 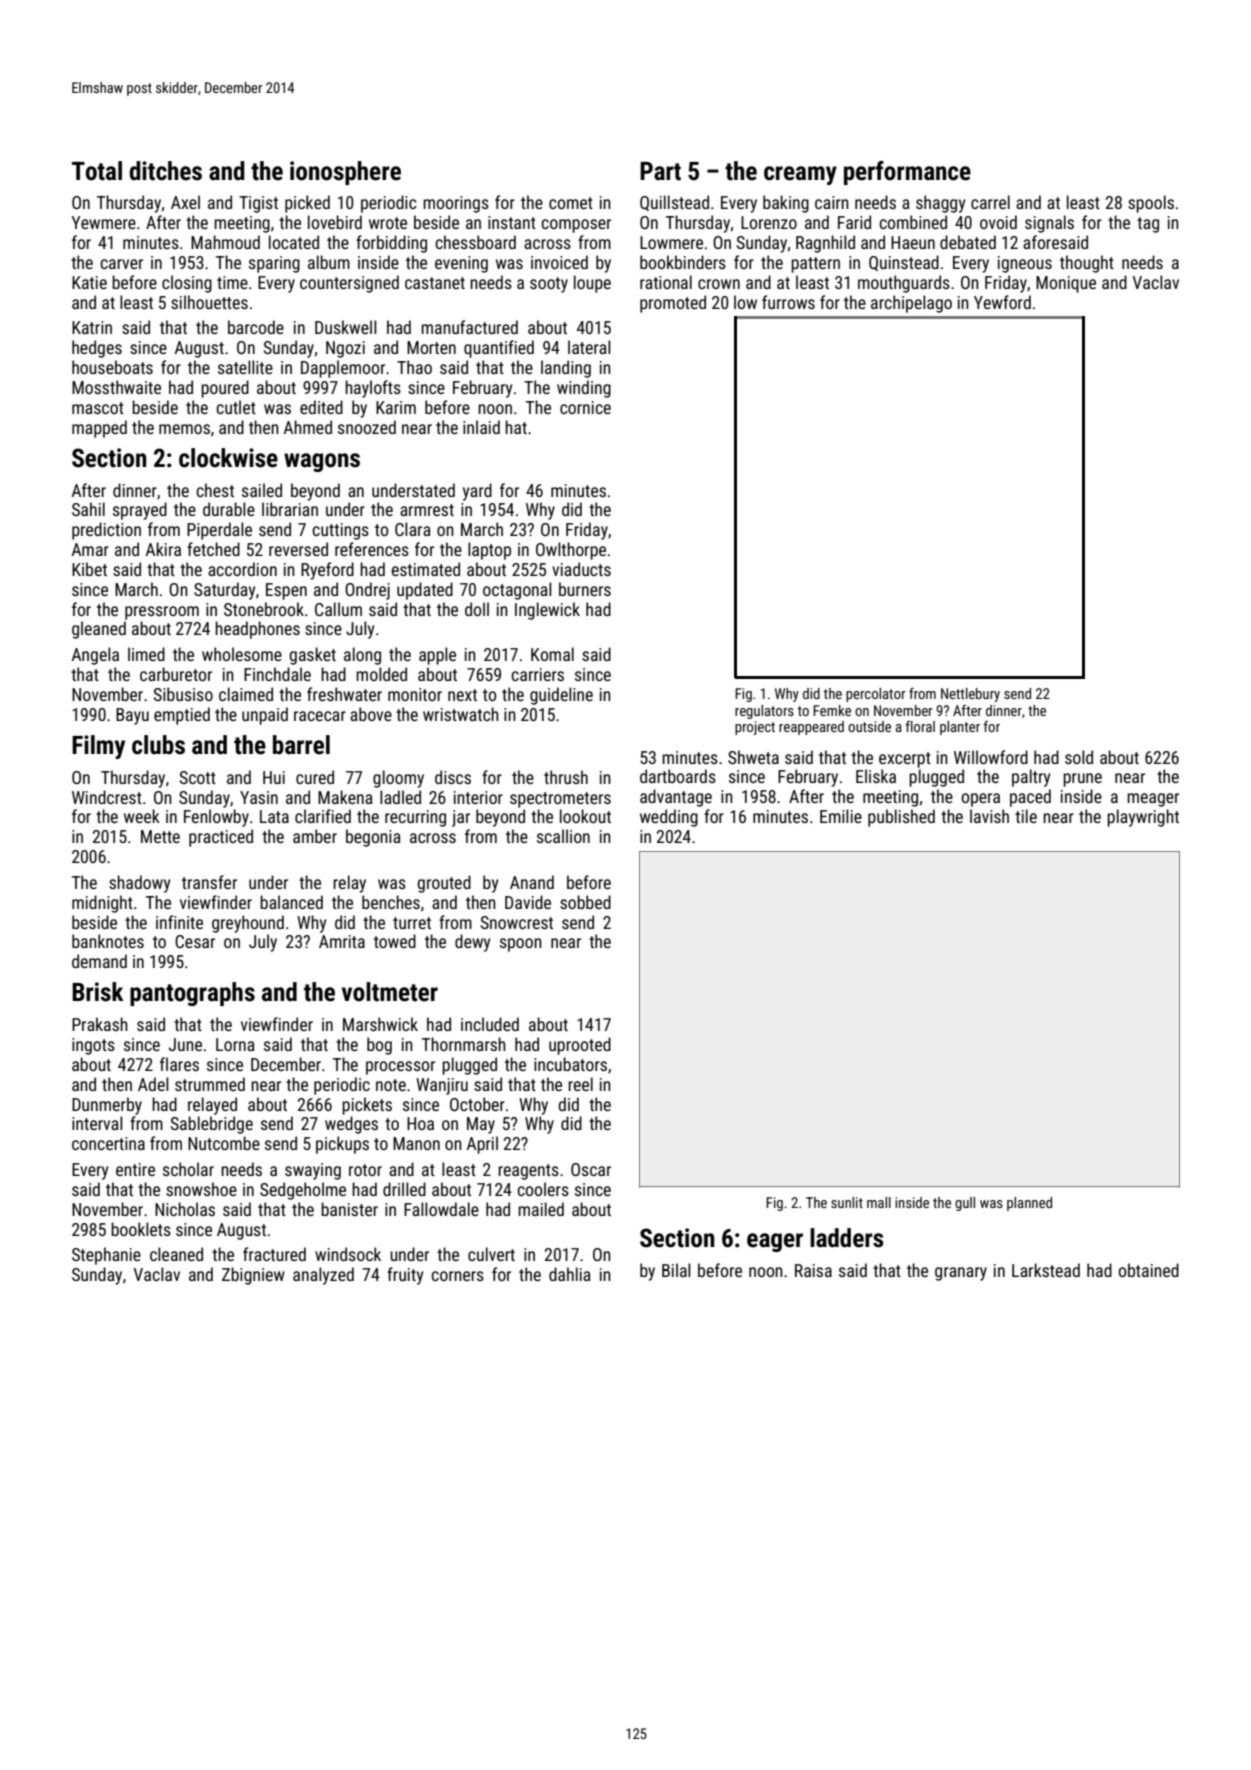 I want to click on carriers, so click(x=537, y=674).
